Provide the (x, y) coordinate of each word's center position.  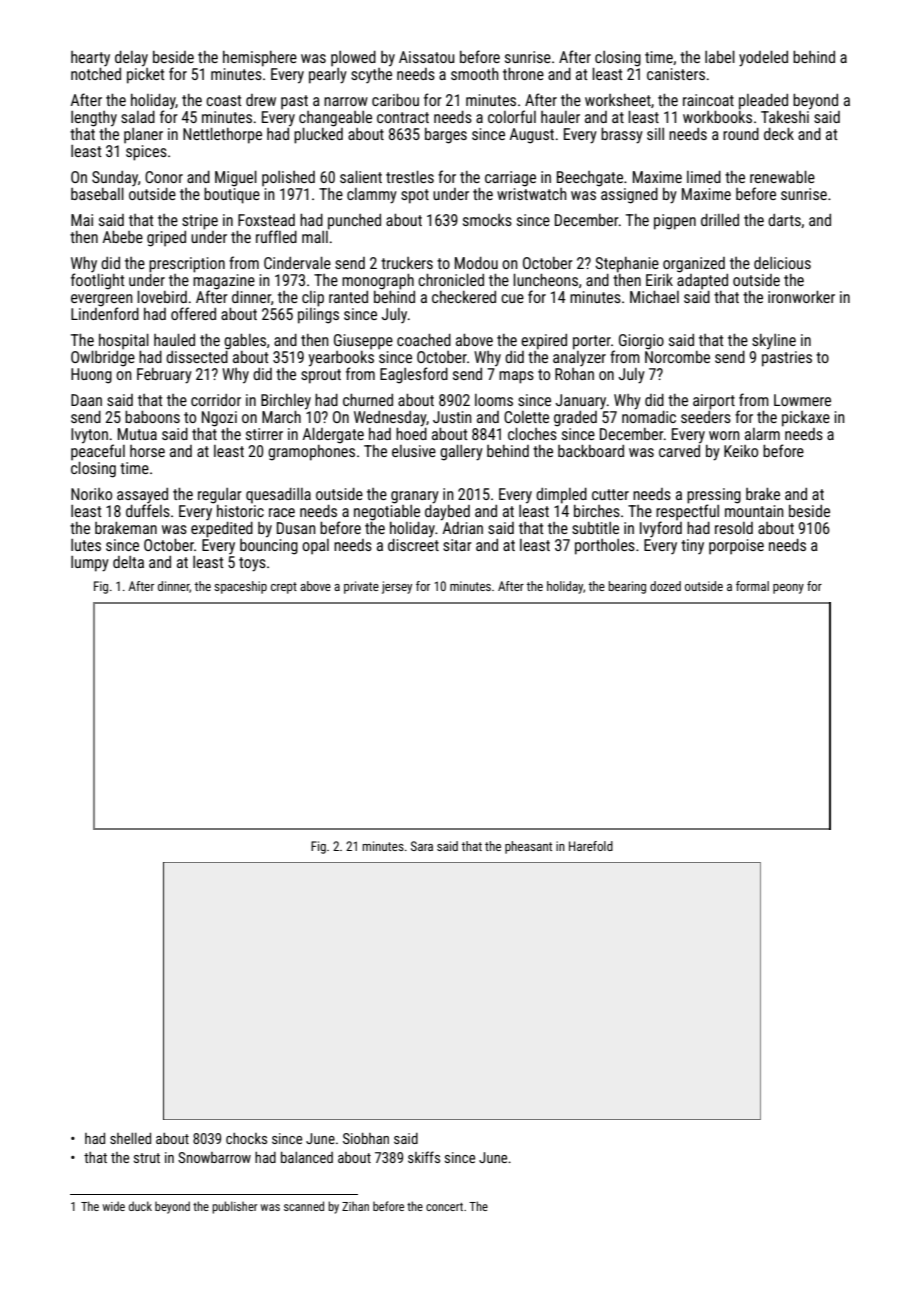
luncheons (545, 280)
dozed (665, 586)
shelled (130, 1138)
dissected (197, 357)
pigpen (675, 222)
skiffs (424, 1157)
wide (114, 1206)
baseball (97, 194)
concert (444, 1207)
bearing (627, 587)
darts (784, 220)
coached (424, 340)
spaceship (240, 587)
